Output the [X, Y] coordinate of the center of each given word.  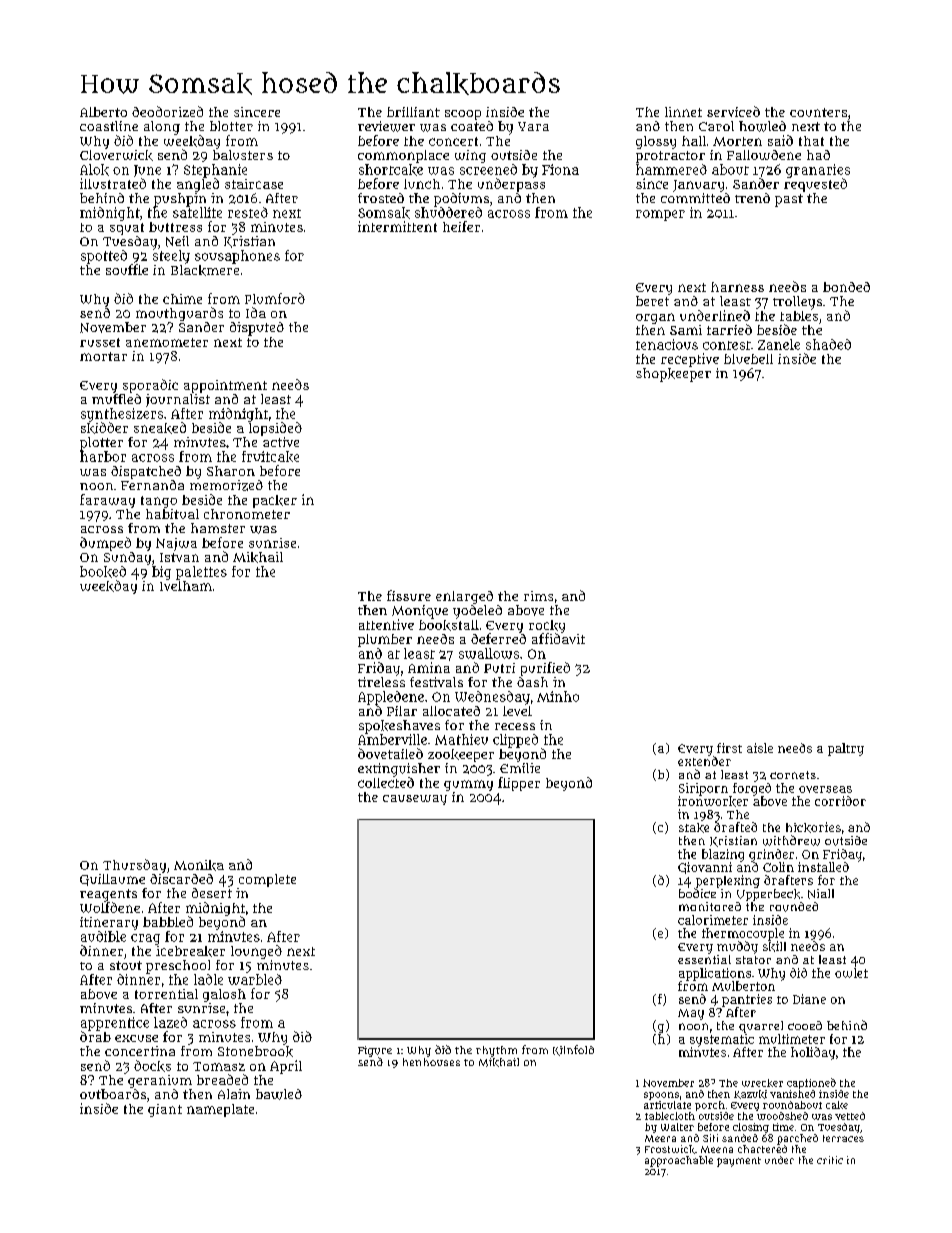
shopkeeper [673, 375]
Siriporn [703, 789]
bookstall [449, 625]
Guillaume [112, 880]
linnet [683, 112]
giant [165, 1110]
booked [103, 572]
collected [386, 782]
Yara [533, 126]
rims [538, 596]
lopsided [275, 429]
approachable [679, 1161]
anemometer [167, 342]
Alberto [103, 112]
